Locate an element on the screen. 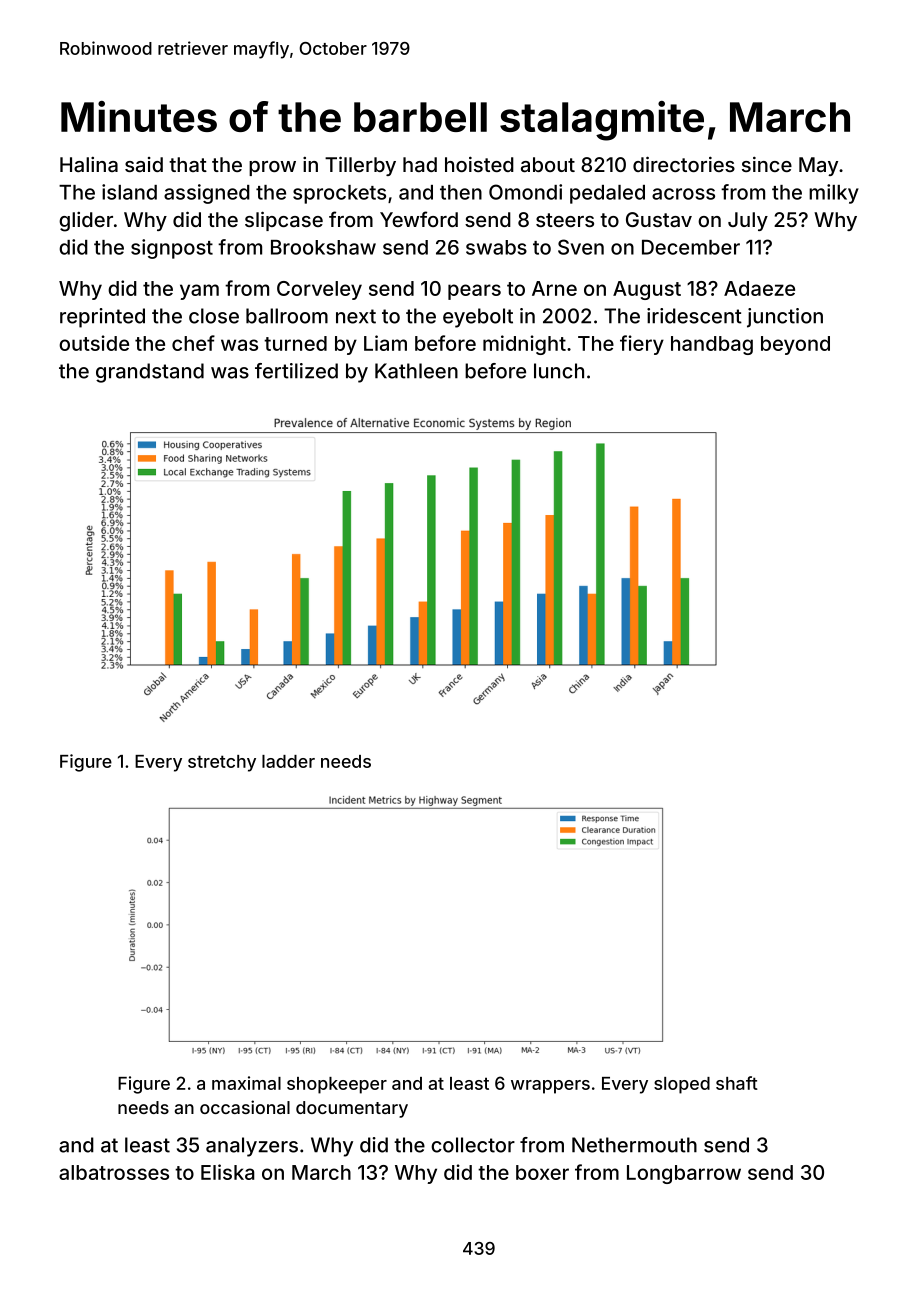  handbag is located at coordinates (712, 345).
